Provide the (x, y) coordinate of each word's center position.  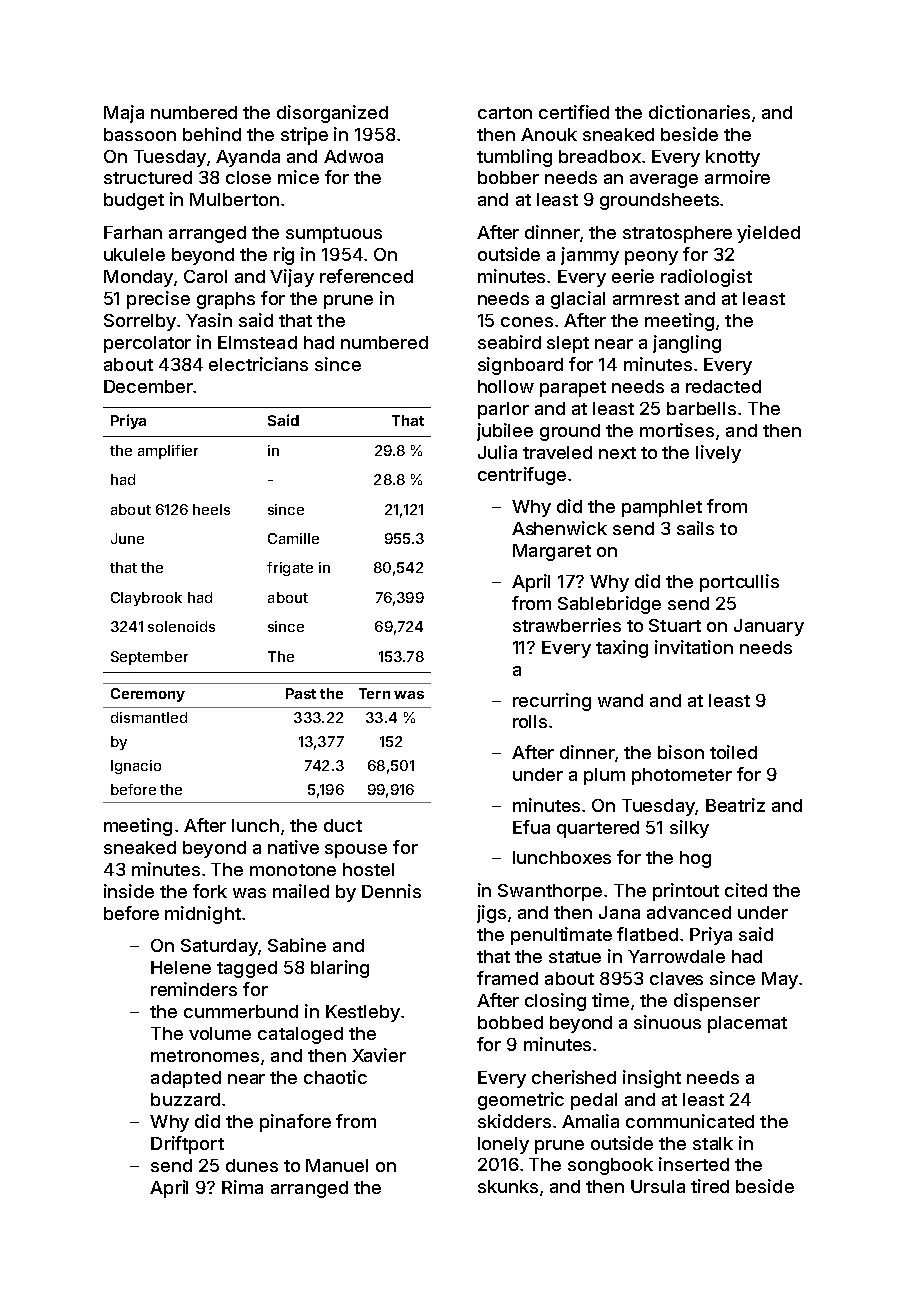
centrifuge (522, 476)
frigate (290, 569)
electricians (258, 364)
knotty (733, 158)
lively (718, 454)
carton (505, 113)
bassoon (140, 134)
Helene (181, 967)
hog (695, 859)
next (617, 453)
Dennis (391, 891)
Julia (497, 452)
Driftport (187, 1145)
